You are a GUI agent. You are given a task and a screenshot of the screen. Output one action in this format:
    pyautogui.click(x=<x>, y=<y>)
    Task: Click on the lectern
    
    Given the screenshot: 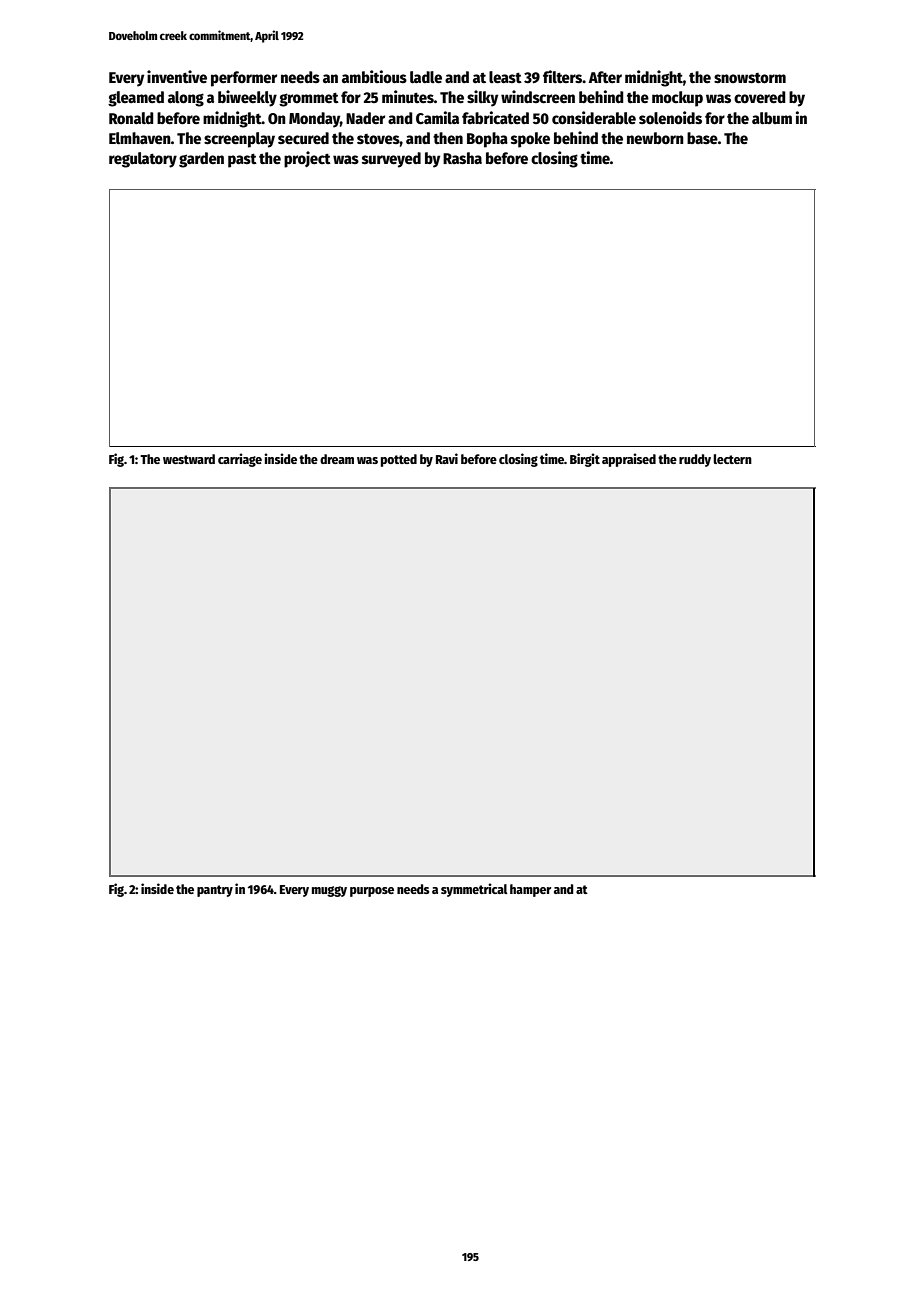 What is the action you would take?
    pyautogui.click(x=732, y=459)
